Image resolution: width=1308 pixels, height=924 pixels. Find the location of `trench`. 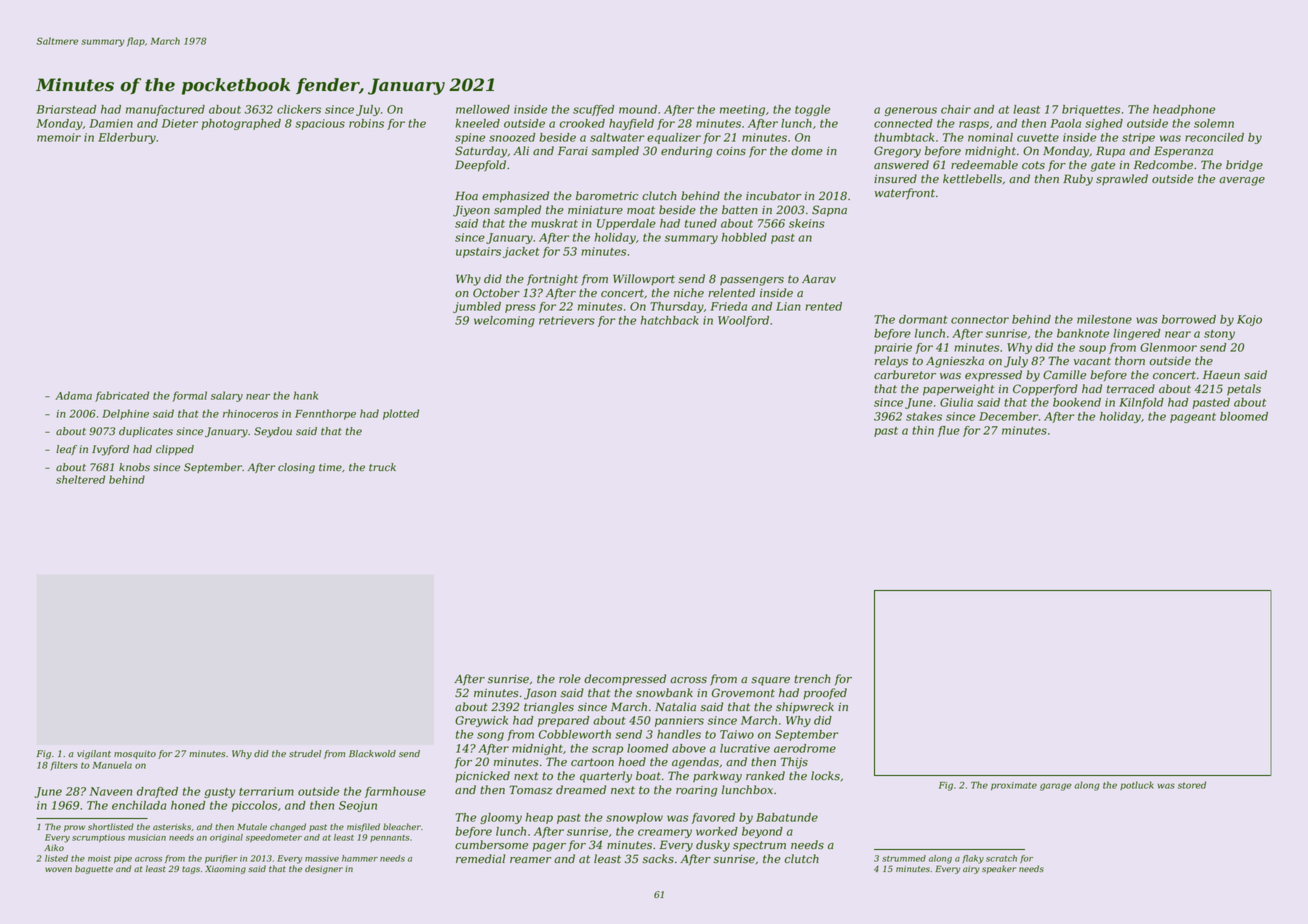

trench is located at coordinates (812, 679).
